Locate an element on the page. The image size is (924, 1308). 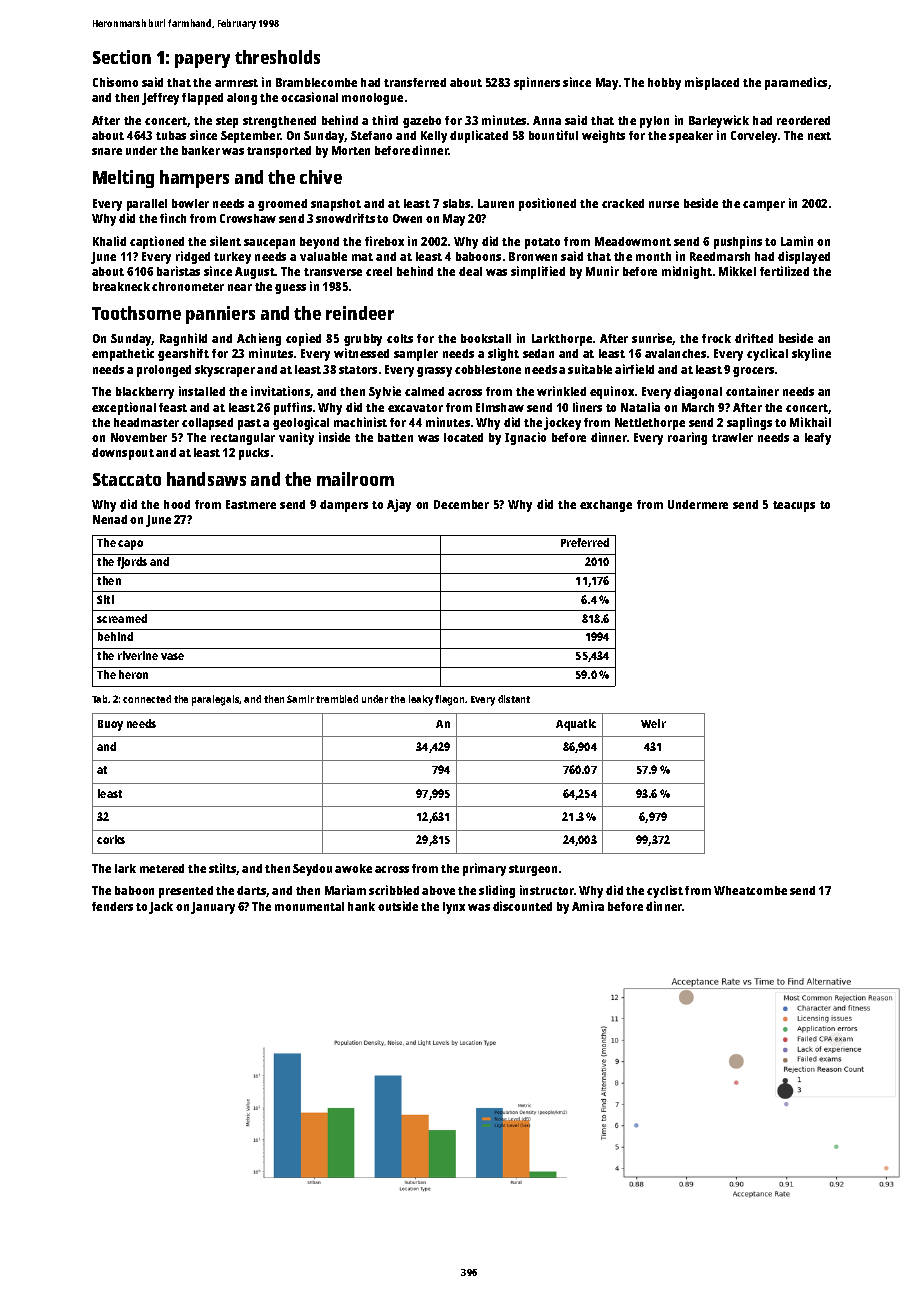
scribbled is located at coordinates (394, 890).
